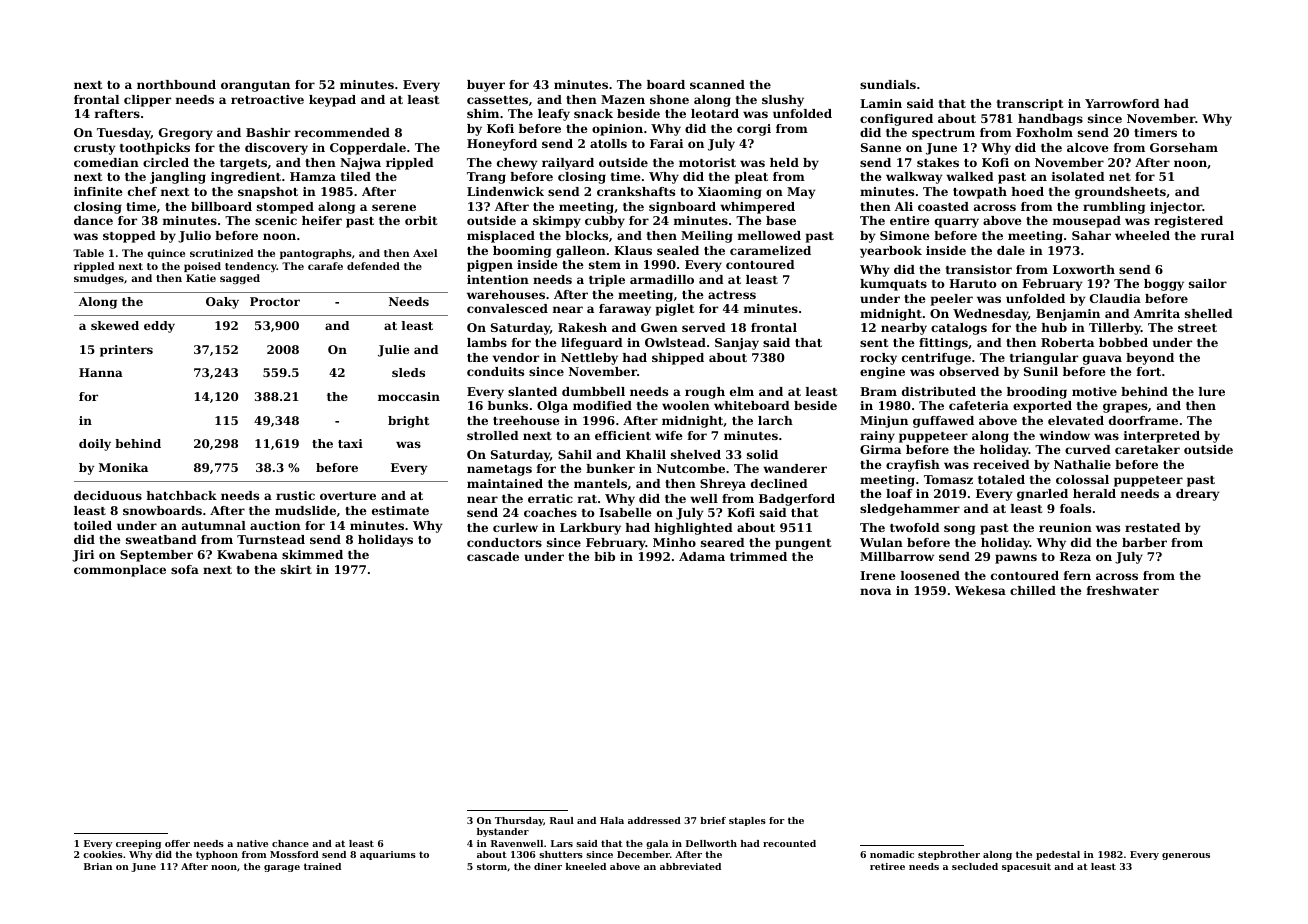 This image has width=1308, height=924. What do you see at coordinates (1186, 856) in the image?
I see `generous` at bounding box center [1186, 856].
